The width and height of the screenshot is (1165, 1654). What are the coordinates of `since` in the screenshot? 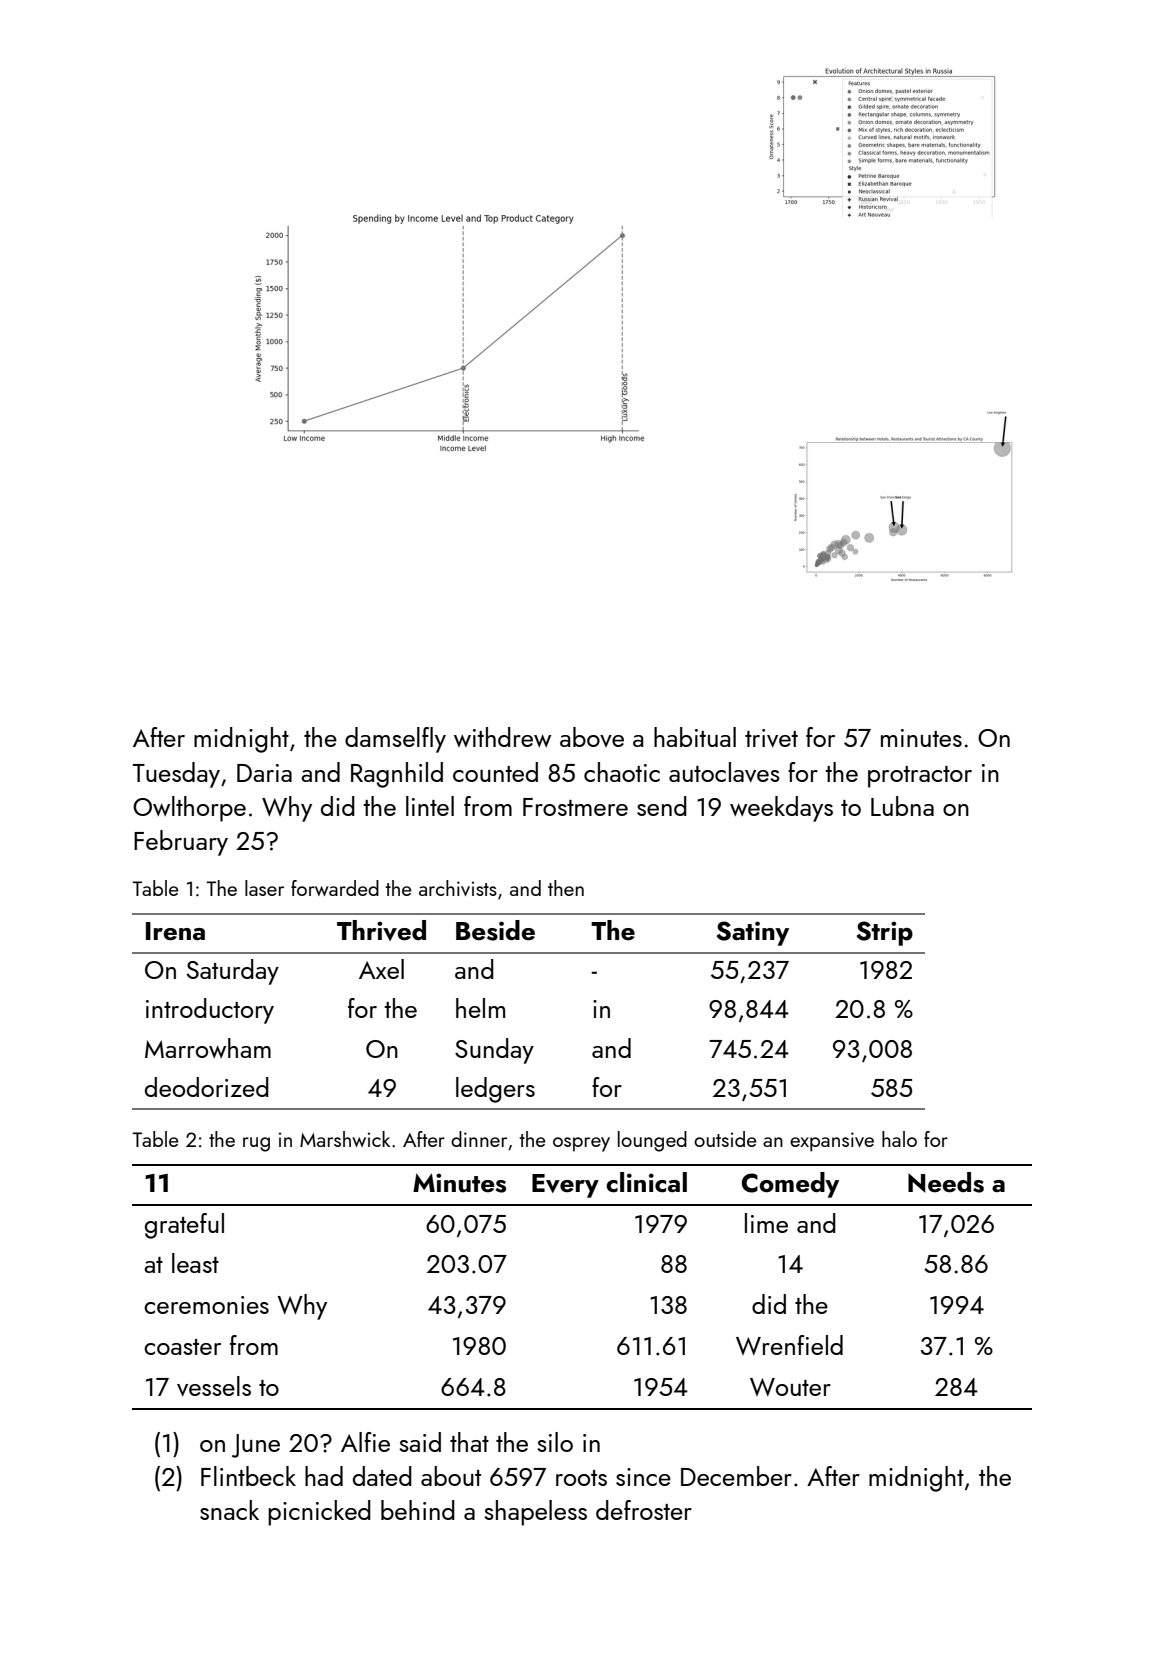 It's located at (643, 1477).
